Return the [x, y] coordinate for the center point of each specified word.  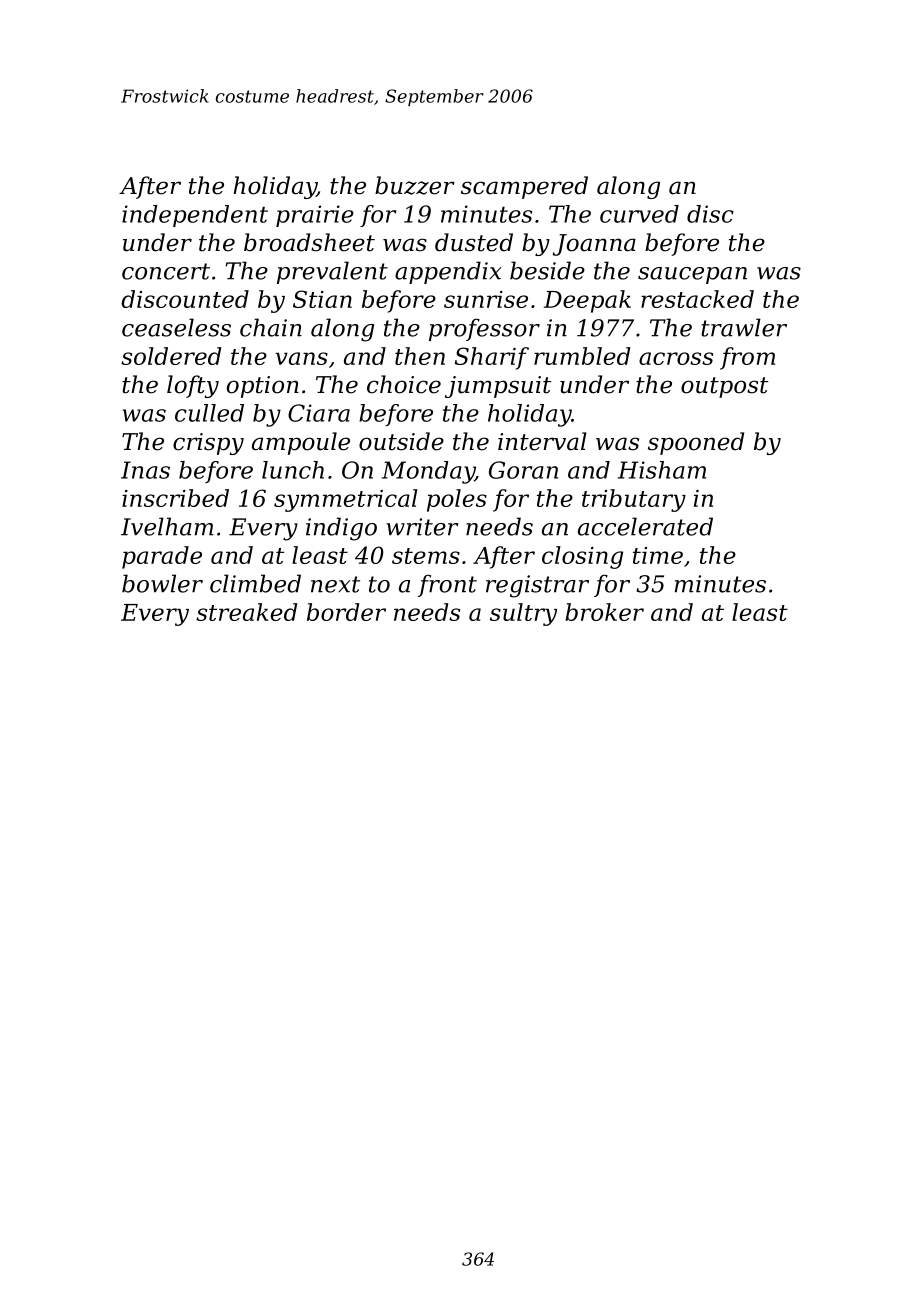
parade [162, 557]
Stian [322, 299]
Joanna [594, 245]
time [658, 555]
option [263, 387]
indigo [341, 529]
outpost [724, 387]
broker [604, 612]
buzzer [415, 185]
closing [582, 557]
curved [639, 214]
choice [404, 384]
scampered [524, 187]
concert [166, 271]
